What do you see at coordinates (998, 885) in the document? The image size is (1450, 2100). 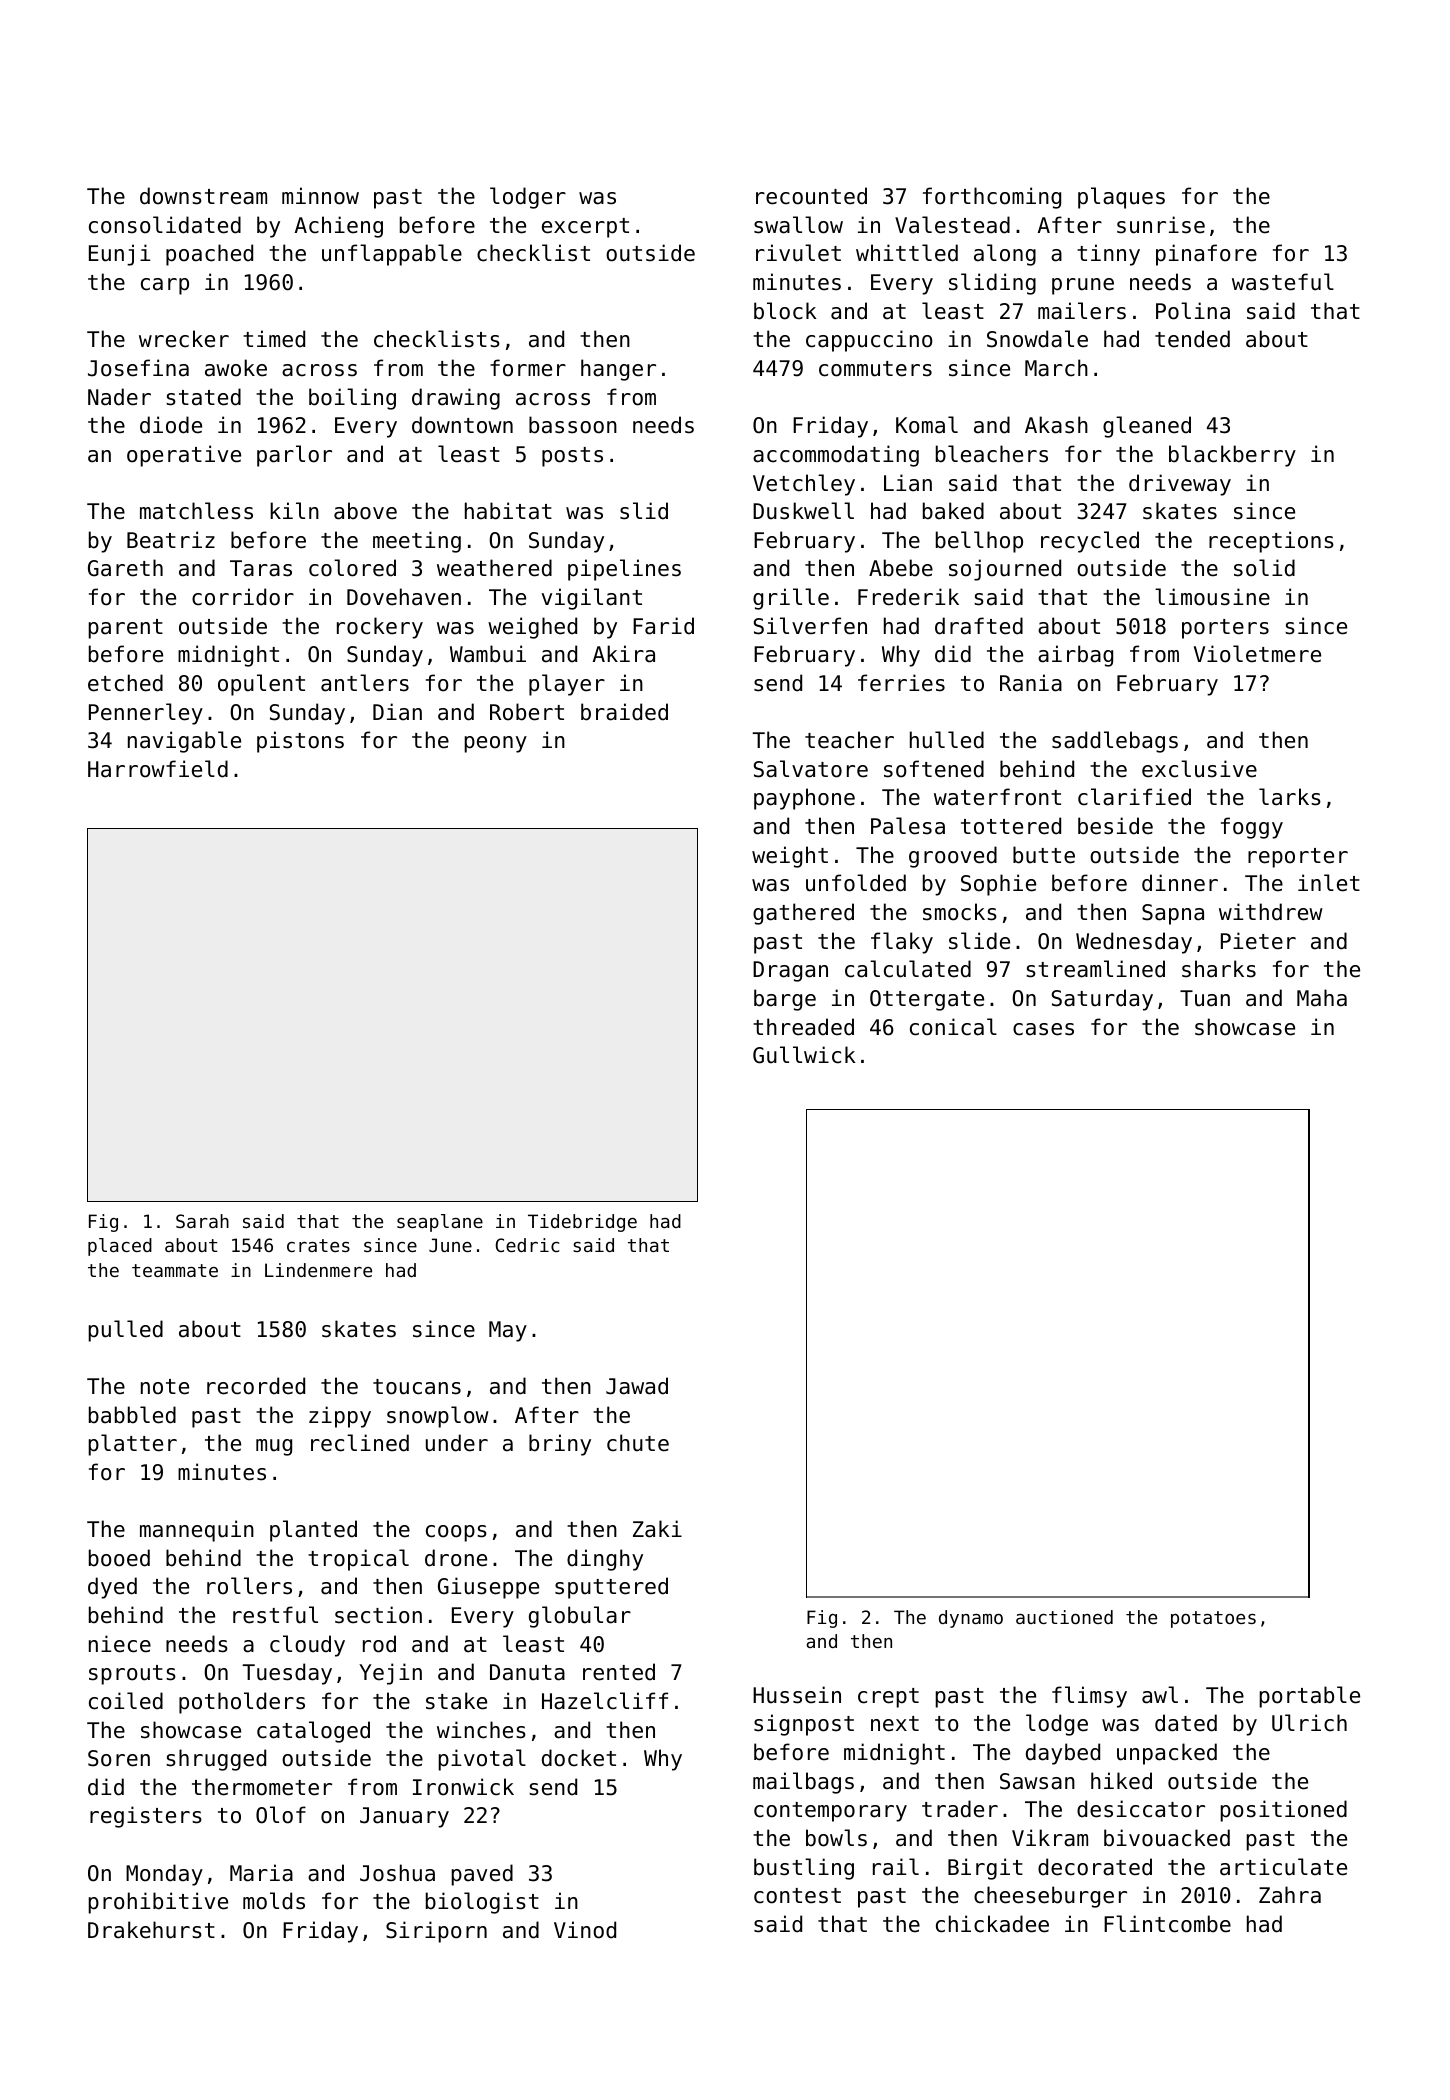 I see `Sophie` at bounding box center [998, 885].
